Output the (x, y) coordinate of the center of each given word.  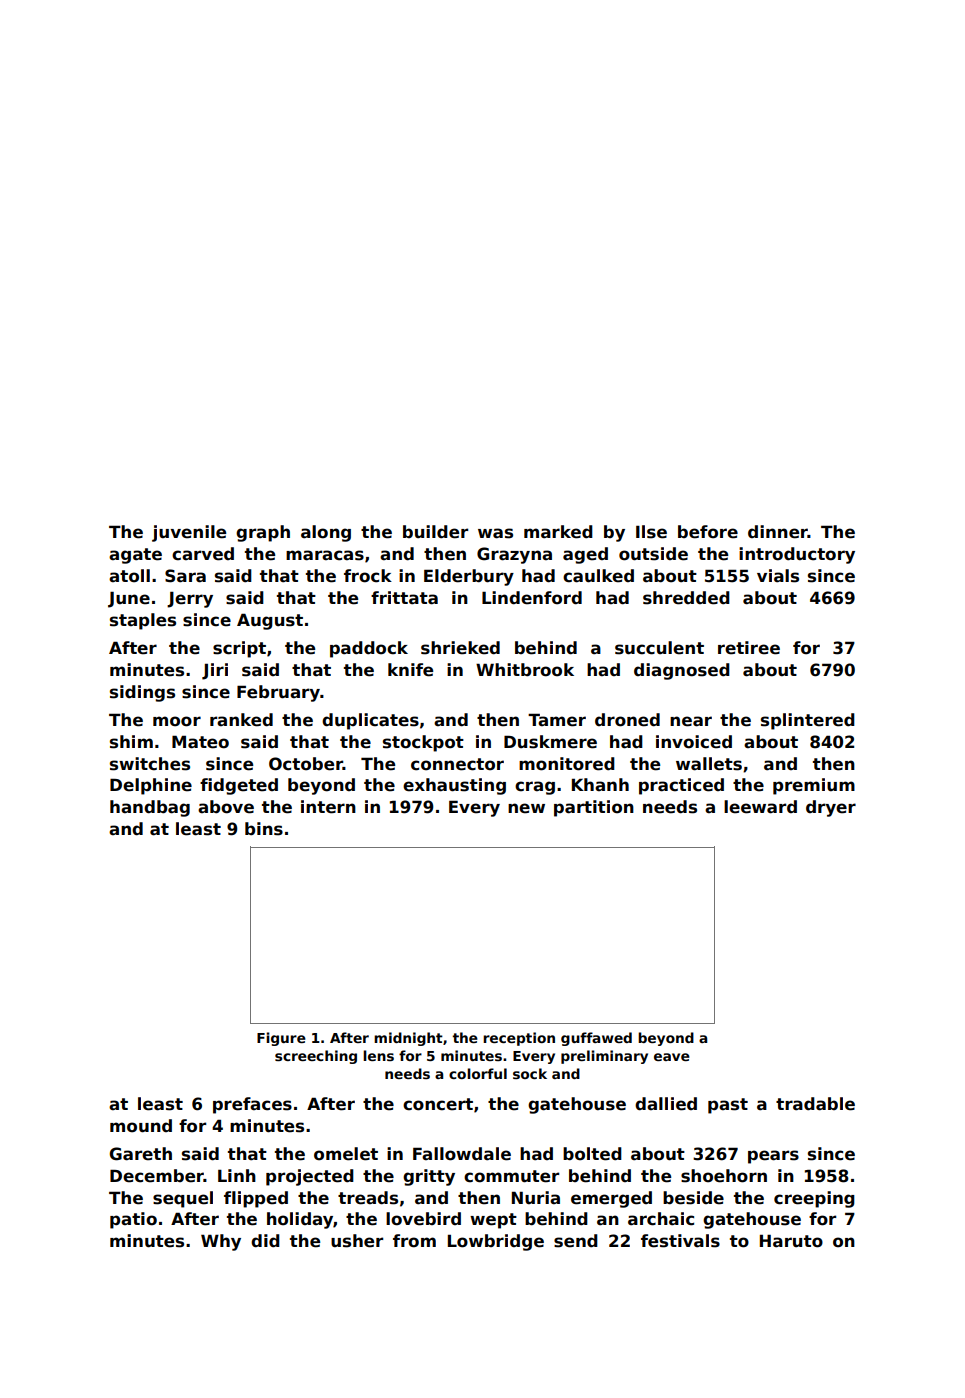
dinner (778, 532)
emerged (611, 1199)
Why (221, 1242)
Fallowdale (462, 1154)
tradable (815, 1104)
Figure (281, 1039)
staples (143, 621)
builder (435, 532)
